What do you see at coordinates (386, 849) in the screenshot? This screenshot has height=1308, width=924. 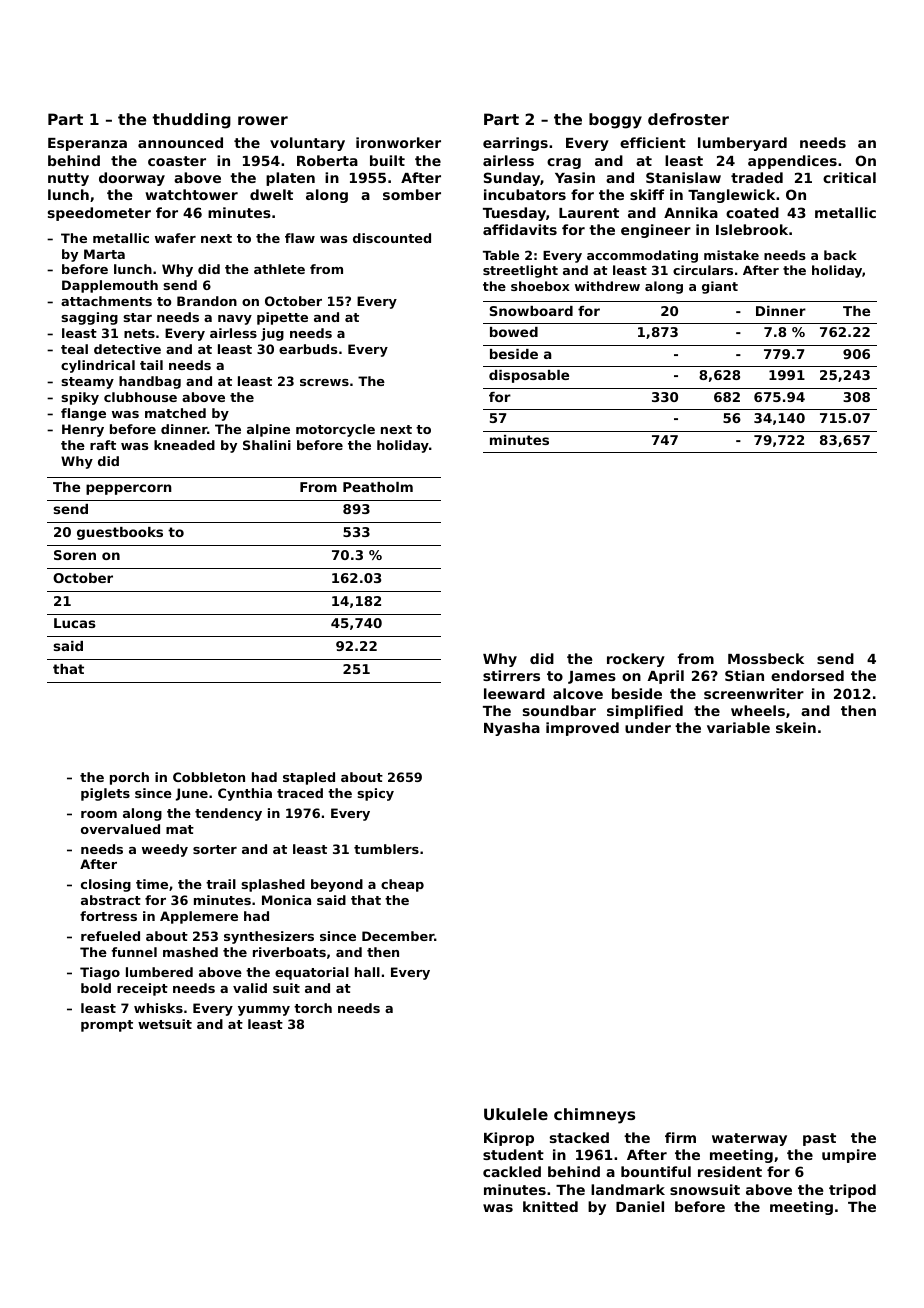 I see `tumblers` at bounding box center [386, 849].
